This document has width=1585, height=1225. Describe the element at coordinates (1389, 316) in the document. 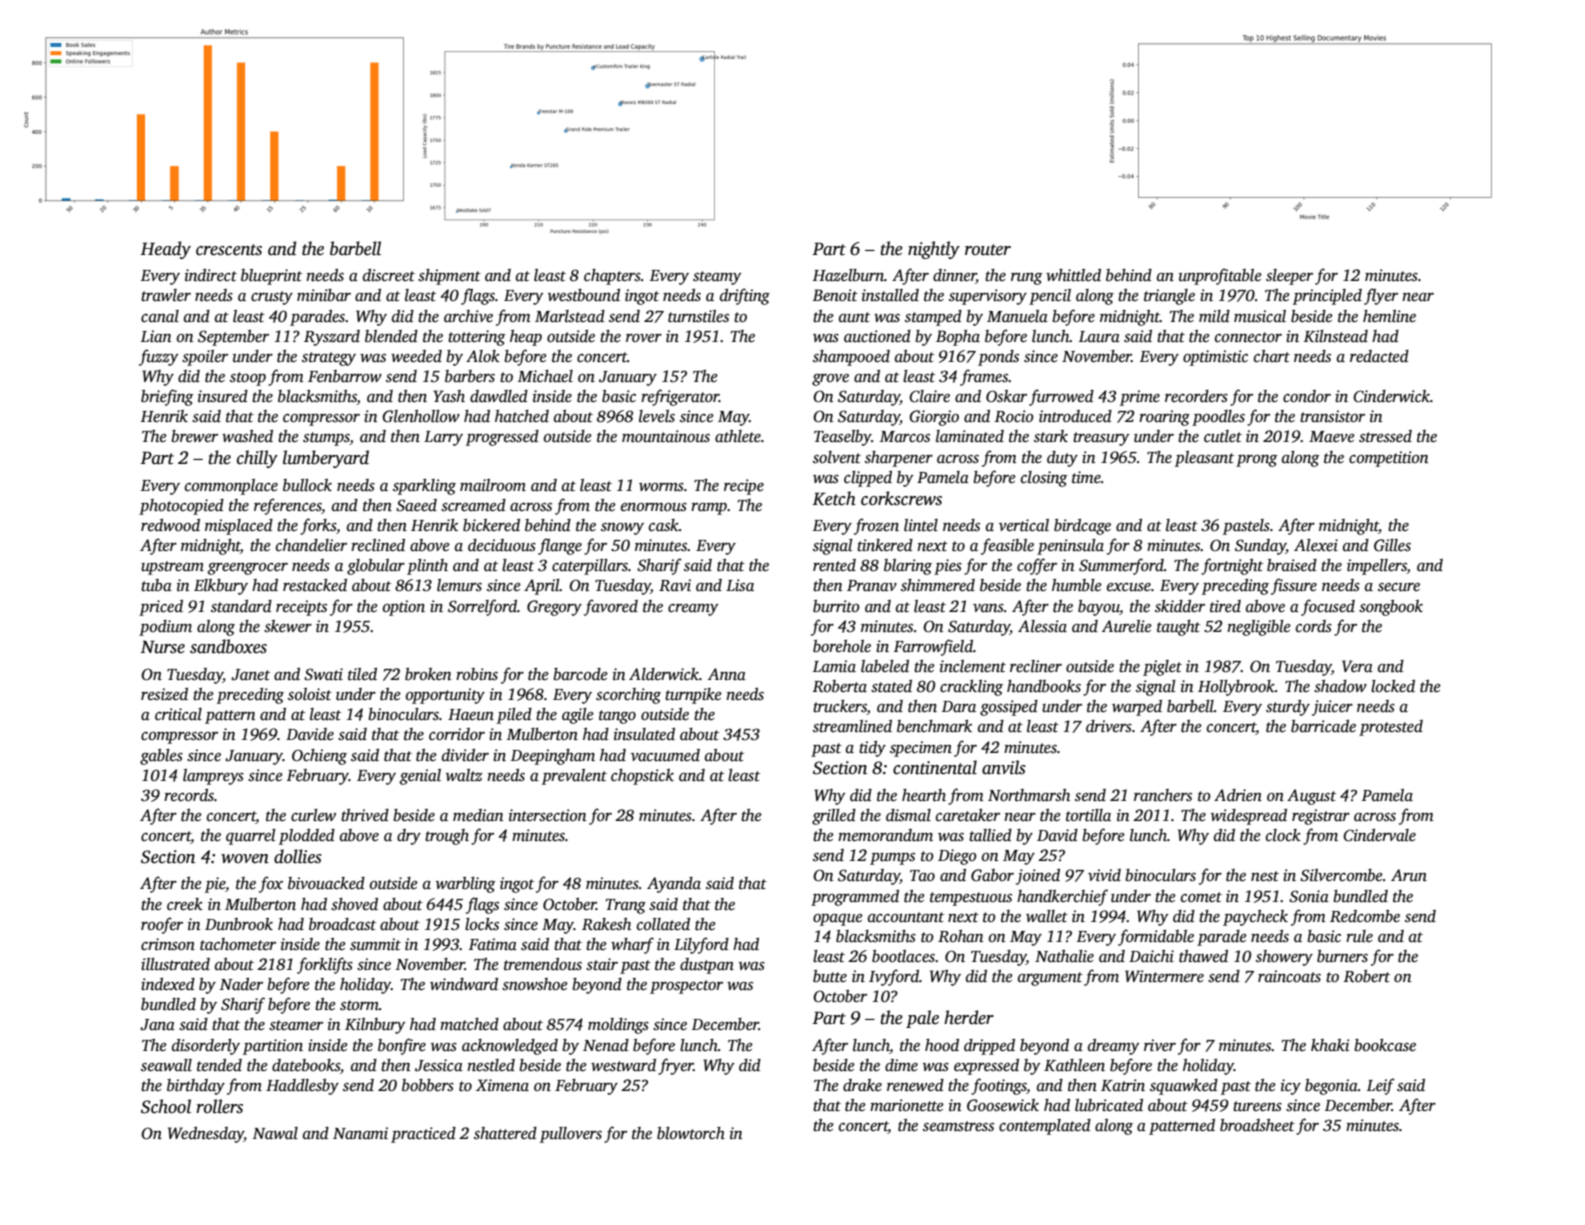

I see `hemline` at that location.
